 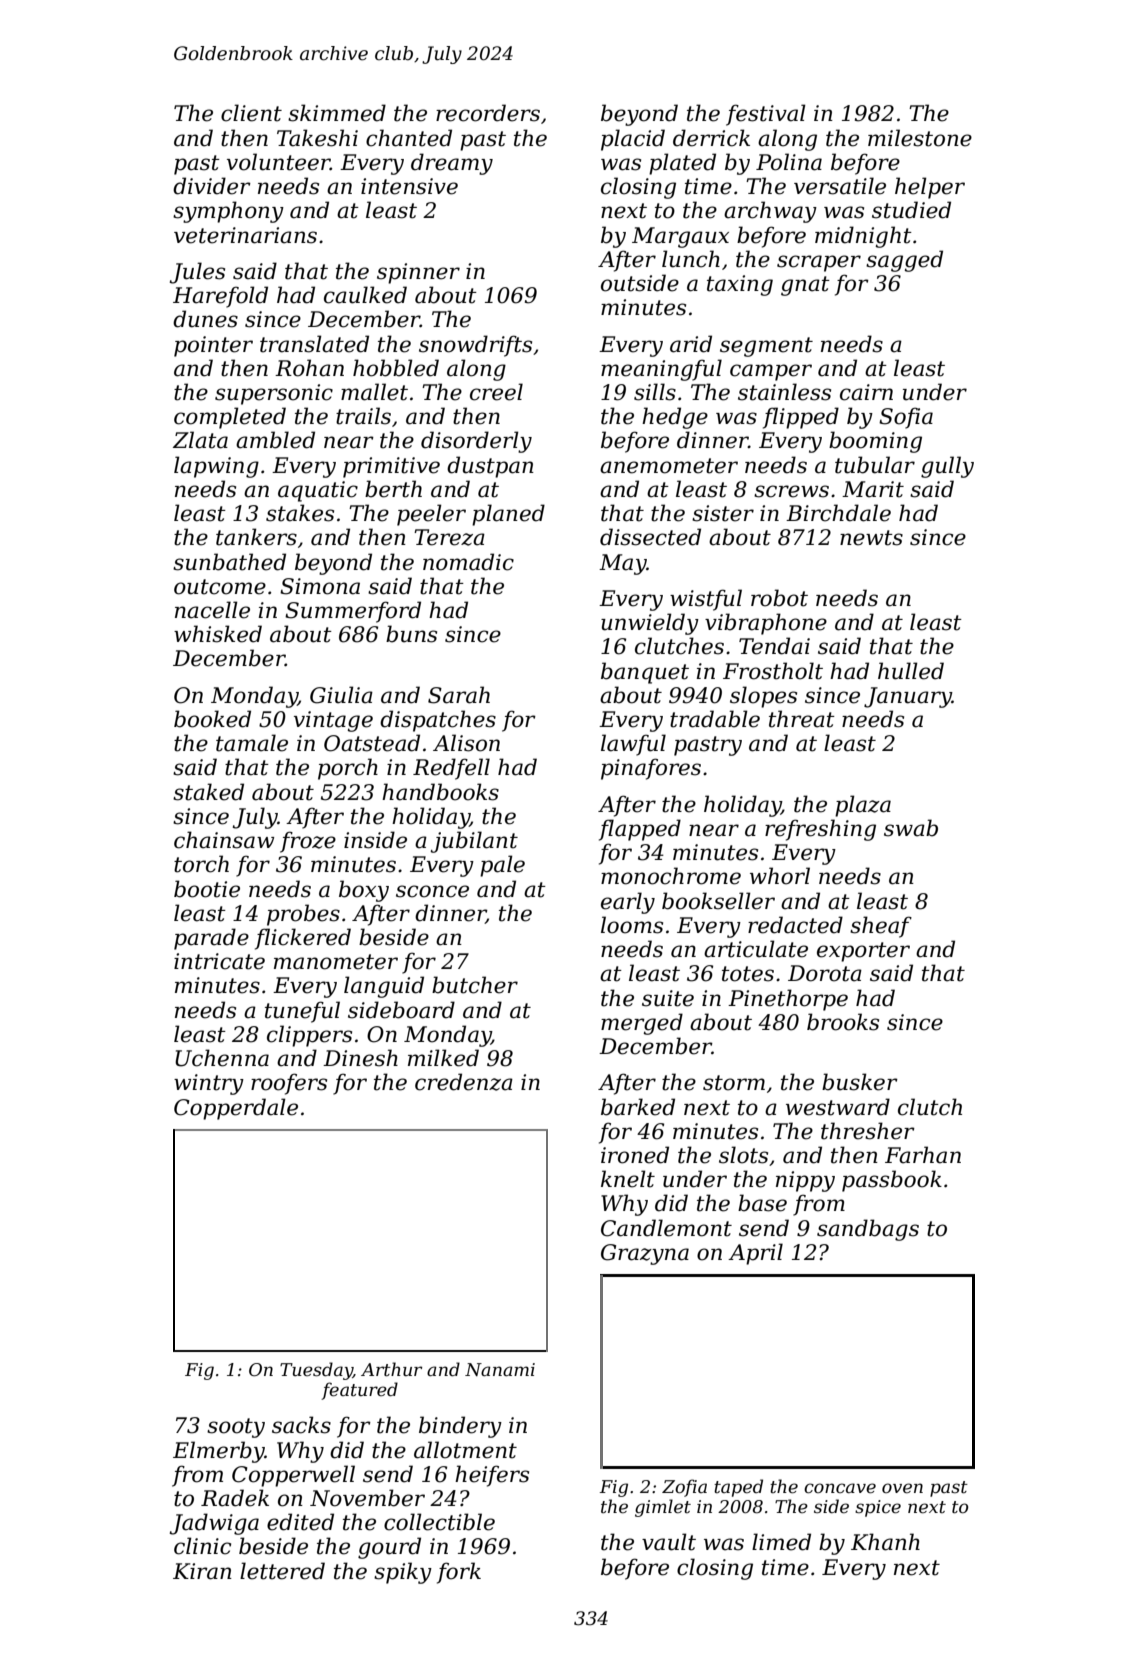 I want to click on milestone, so click(x=920, y=138).
